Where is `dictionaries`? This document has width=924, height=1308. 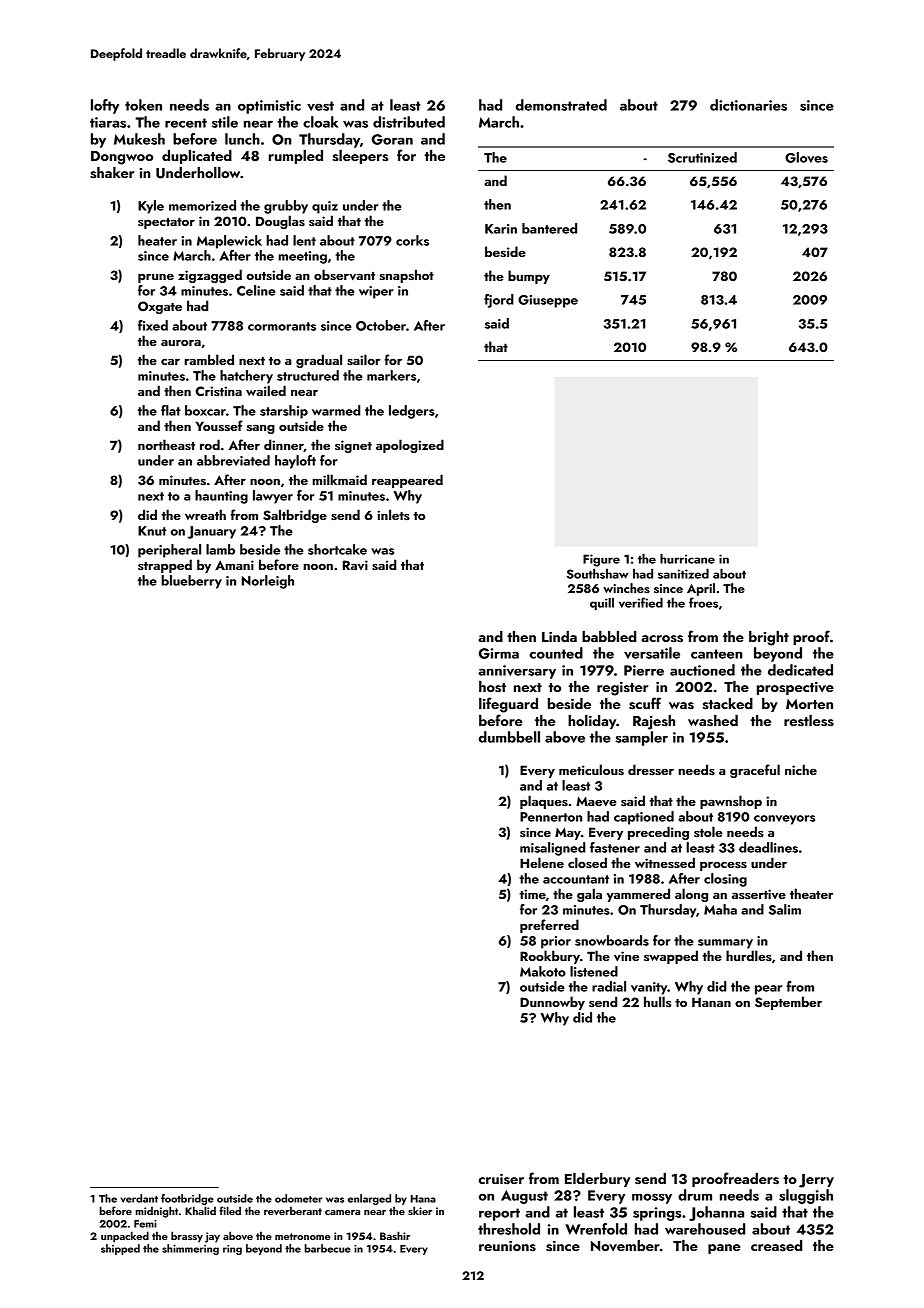
dictionaries is located at coordinates (748, 105).
